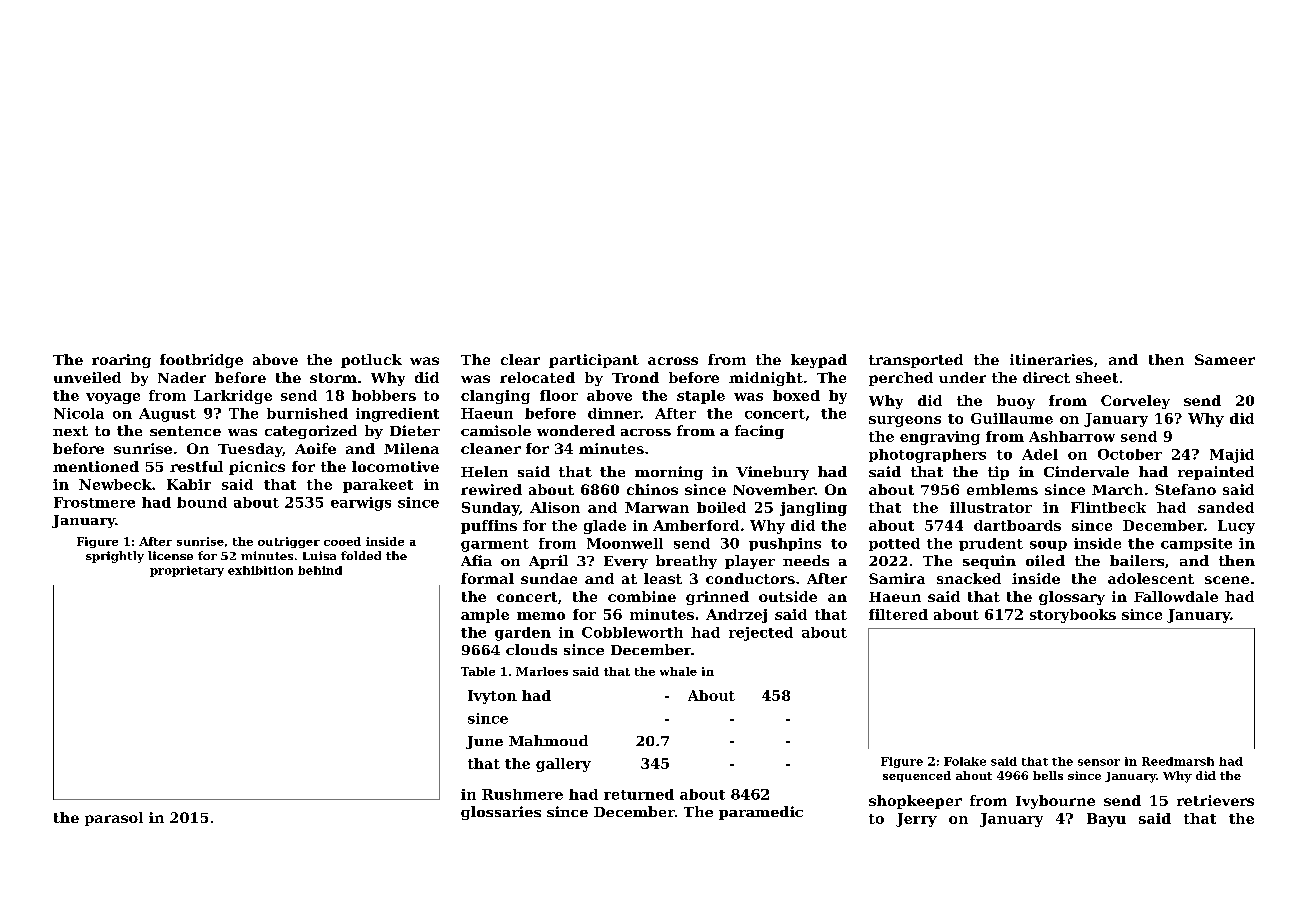 The width and height of the screenshot is (1308, 924). Describe the element at coordinates (1176, 596) in the screenshot. I see `Fallowdale` at that location.
